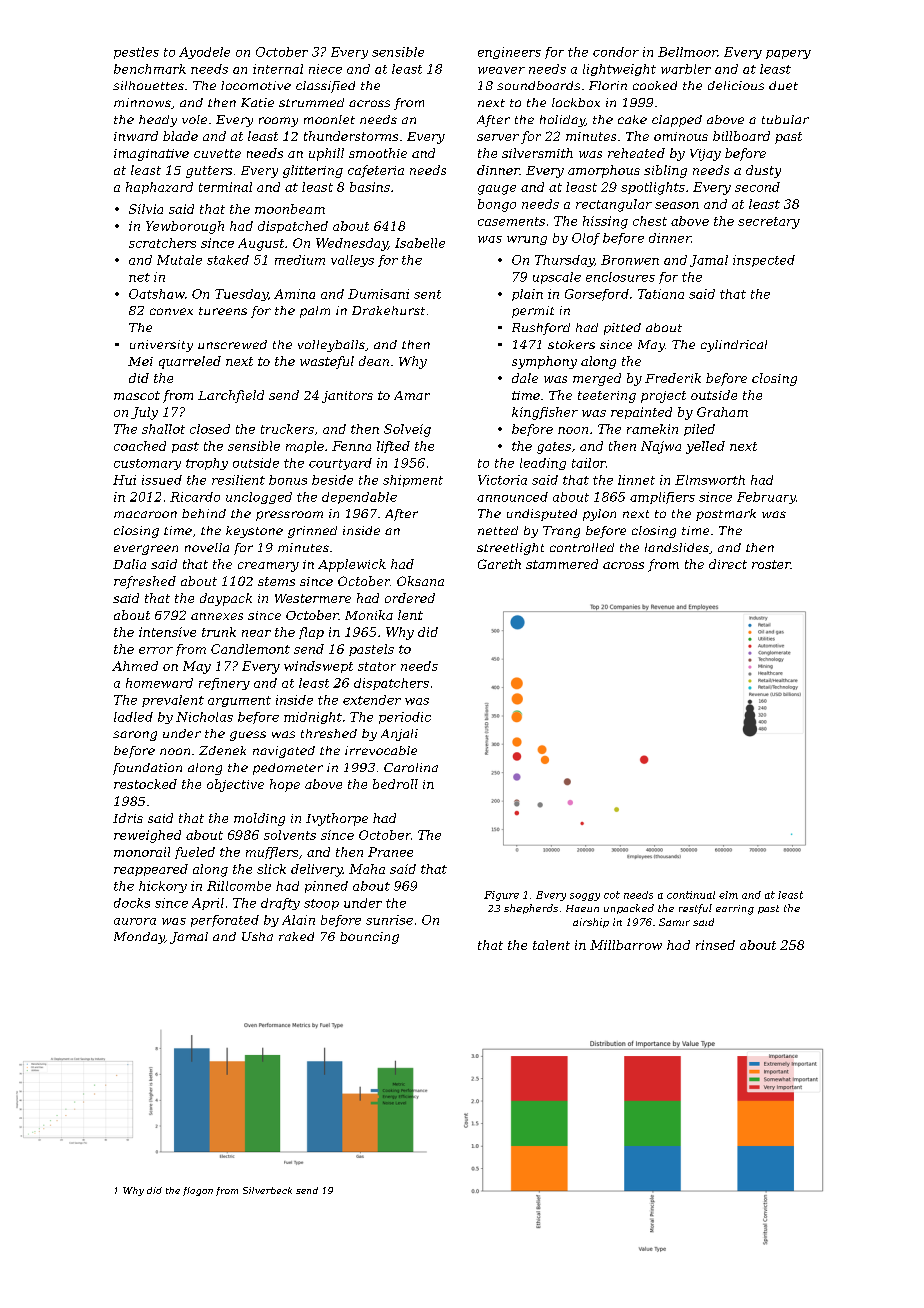 This image has width=924, height=1308. What do you see at coordinates (728, 564) in the image?
I see `direct` at bounding box center [728, 564].
